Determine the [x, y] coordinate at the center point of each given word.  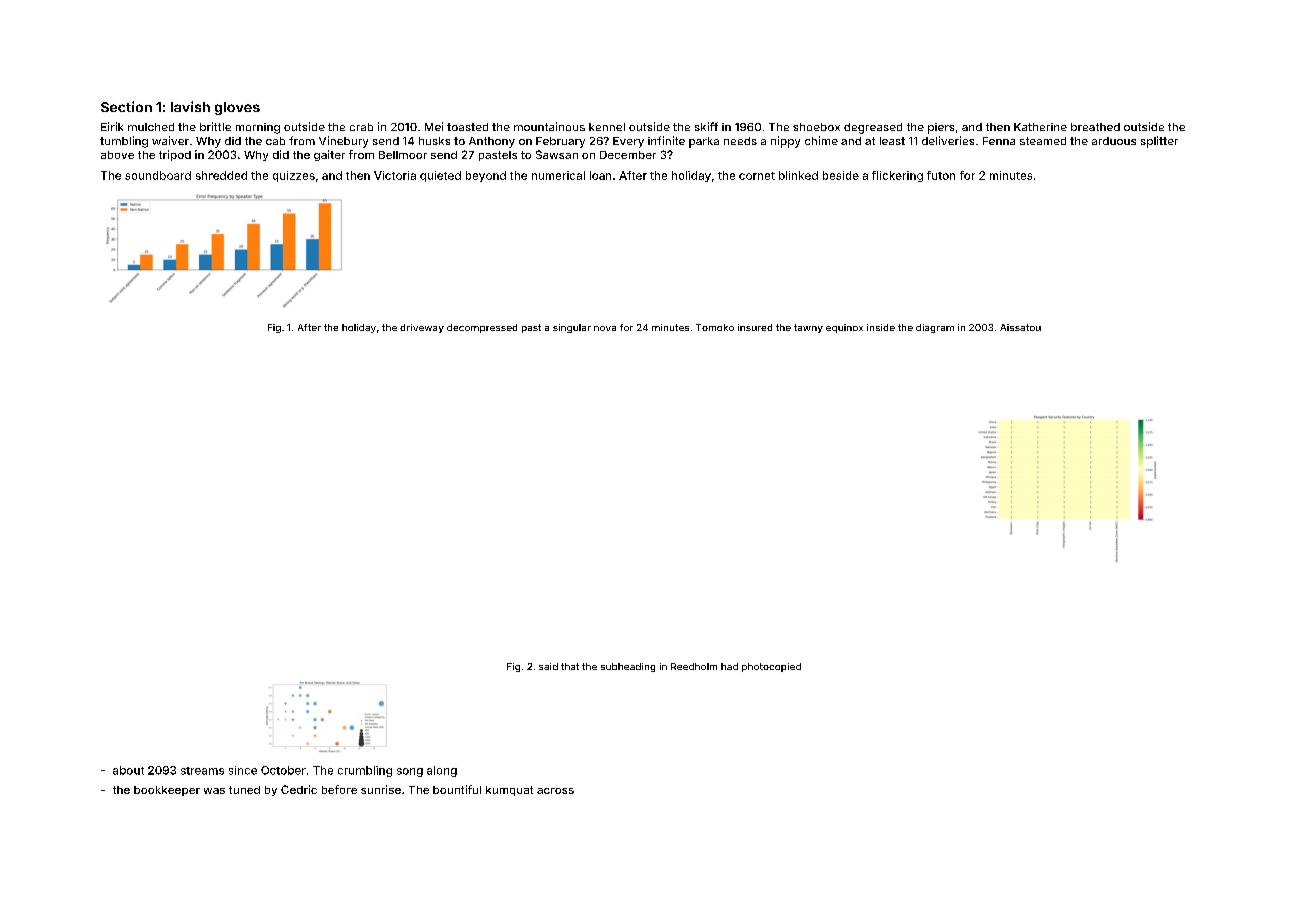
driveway [422, 328]
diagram [935, 328]
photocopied [771, 667]
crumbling [365, 771]
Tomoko [715, 327]
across [555, 791]
